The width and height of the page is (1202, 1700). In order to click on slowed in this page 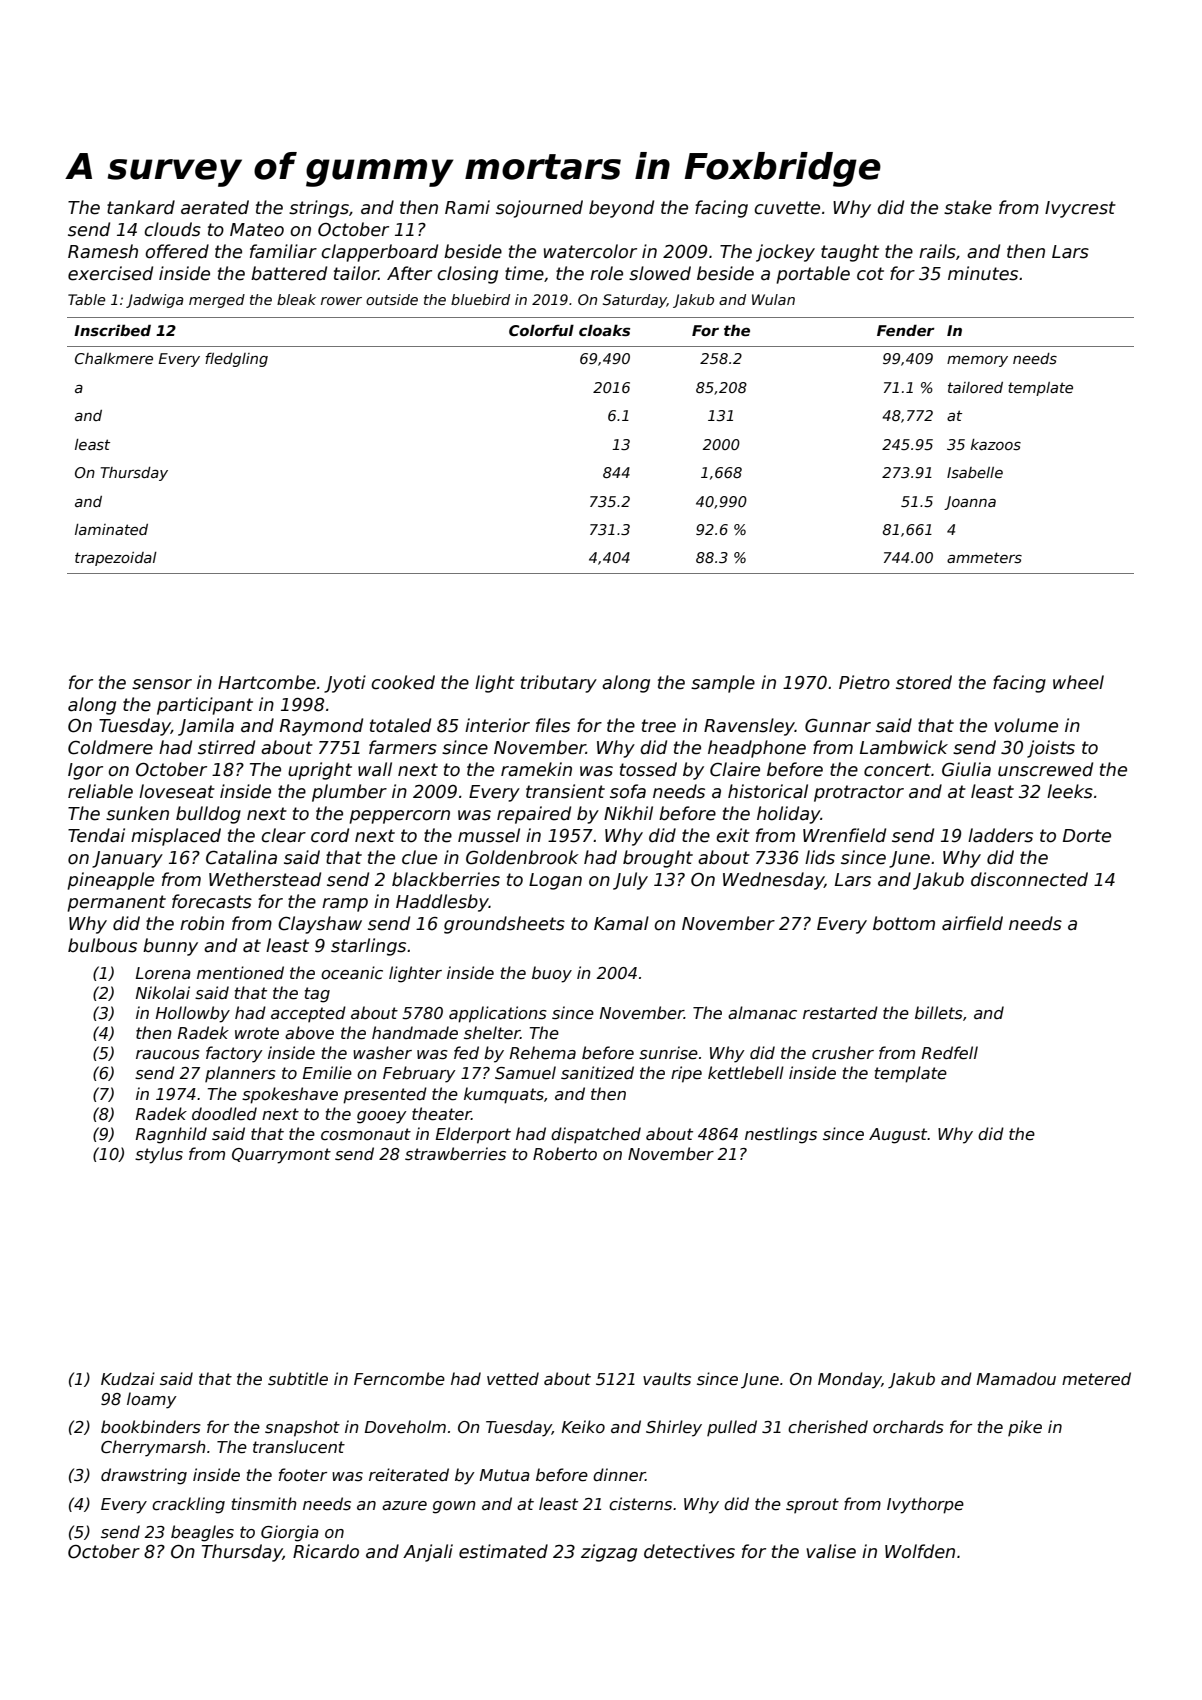, I will do `click(660, 273)`.
